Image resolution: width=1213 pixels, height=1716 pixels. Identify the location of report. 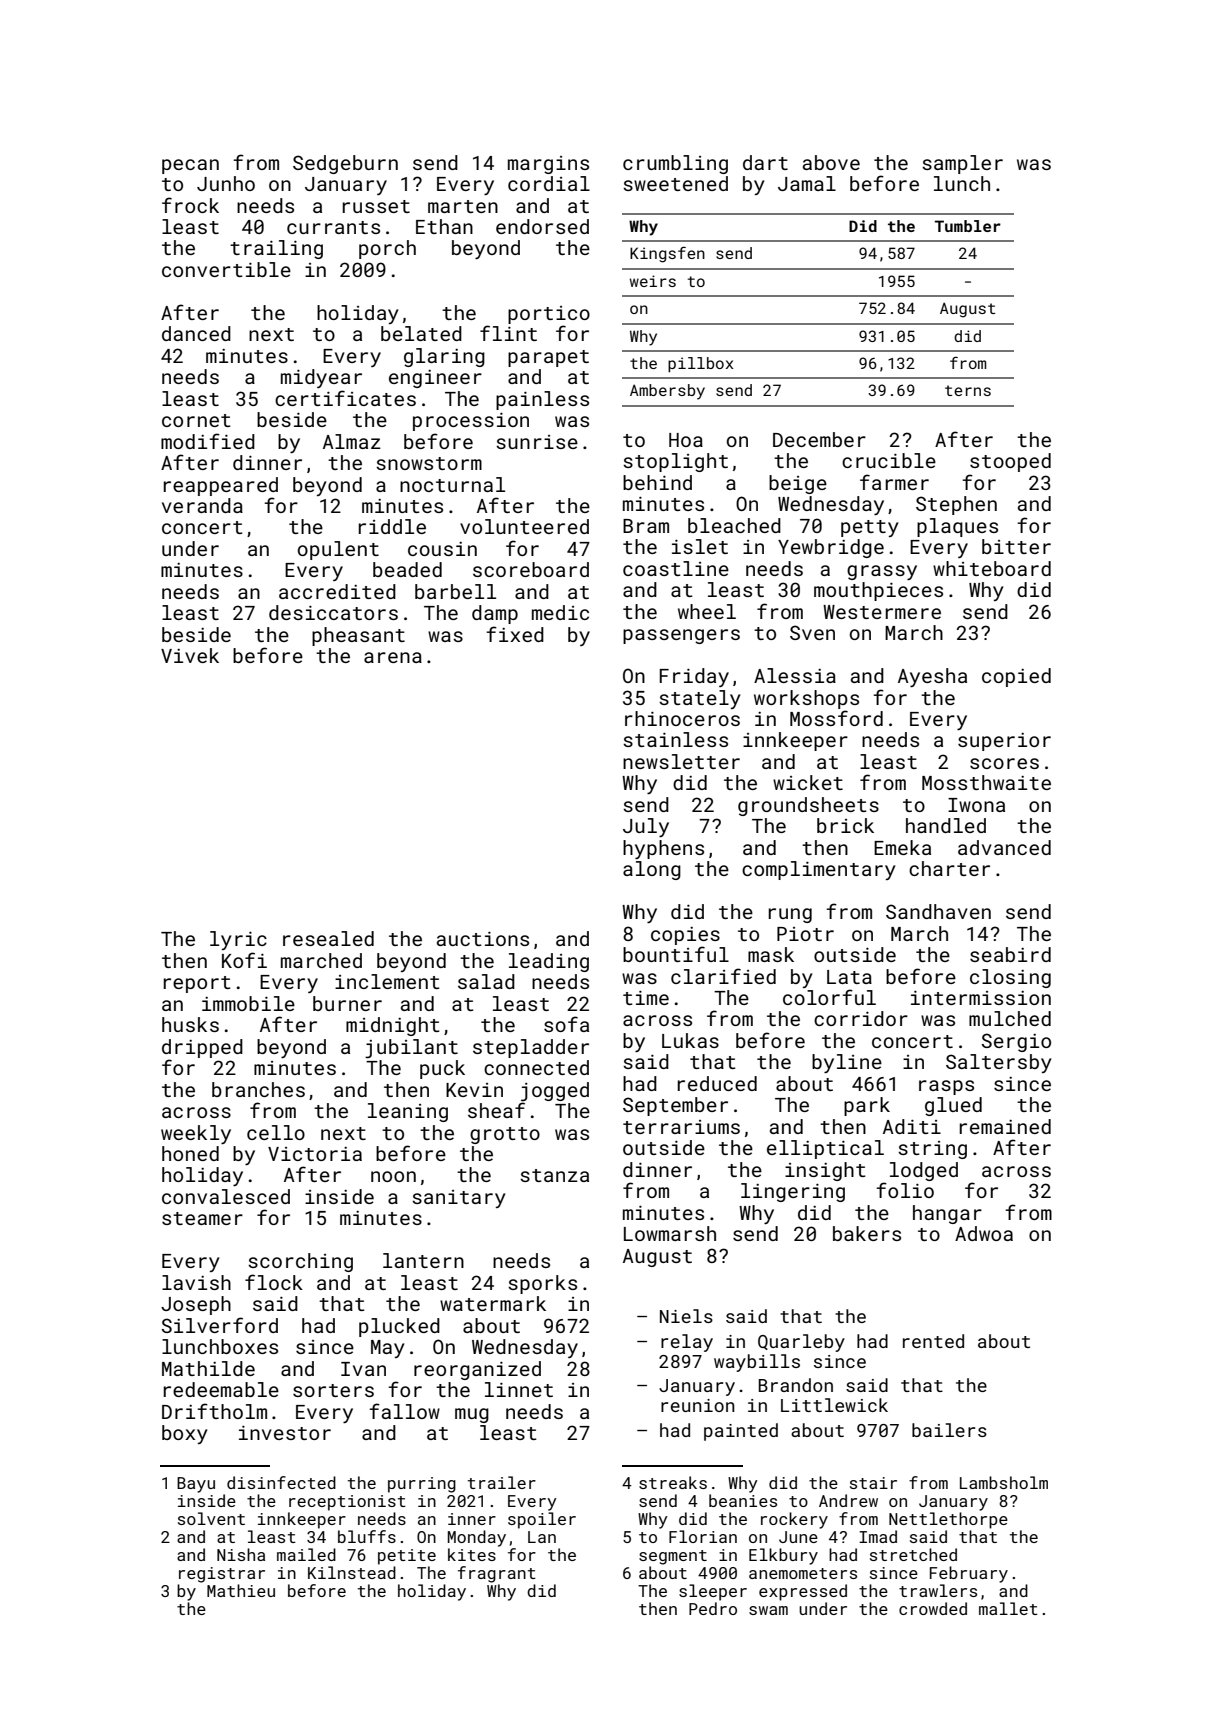
(197, 984).
